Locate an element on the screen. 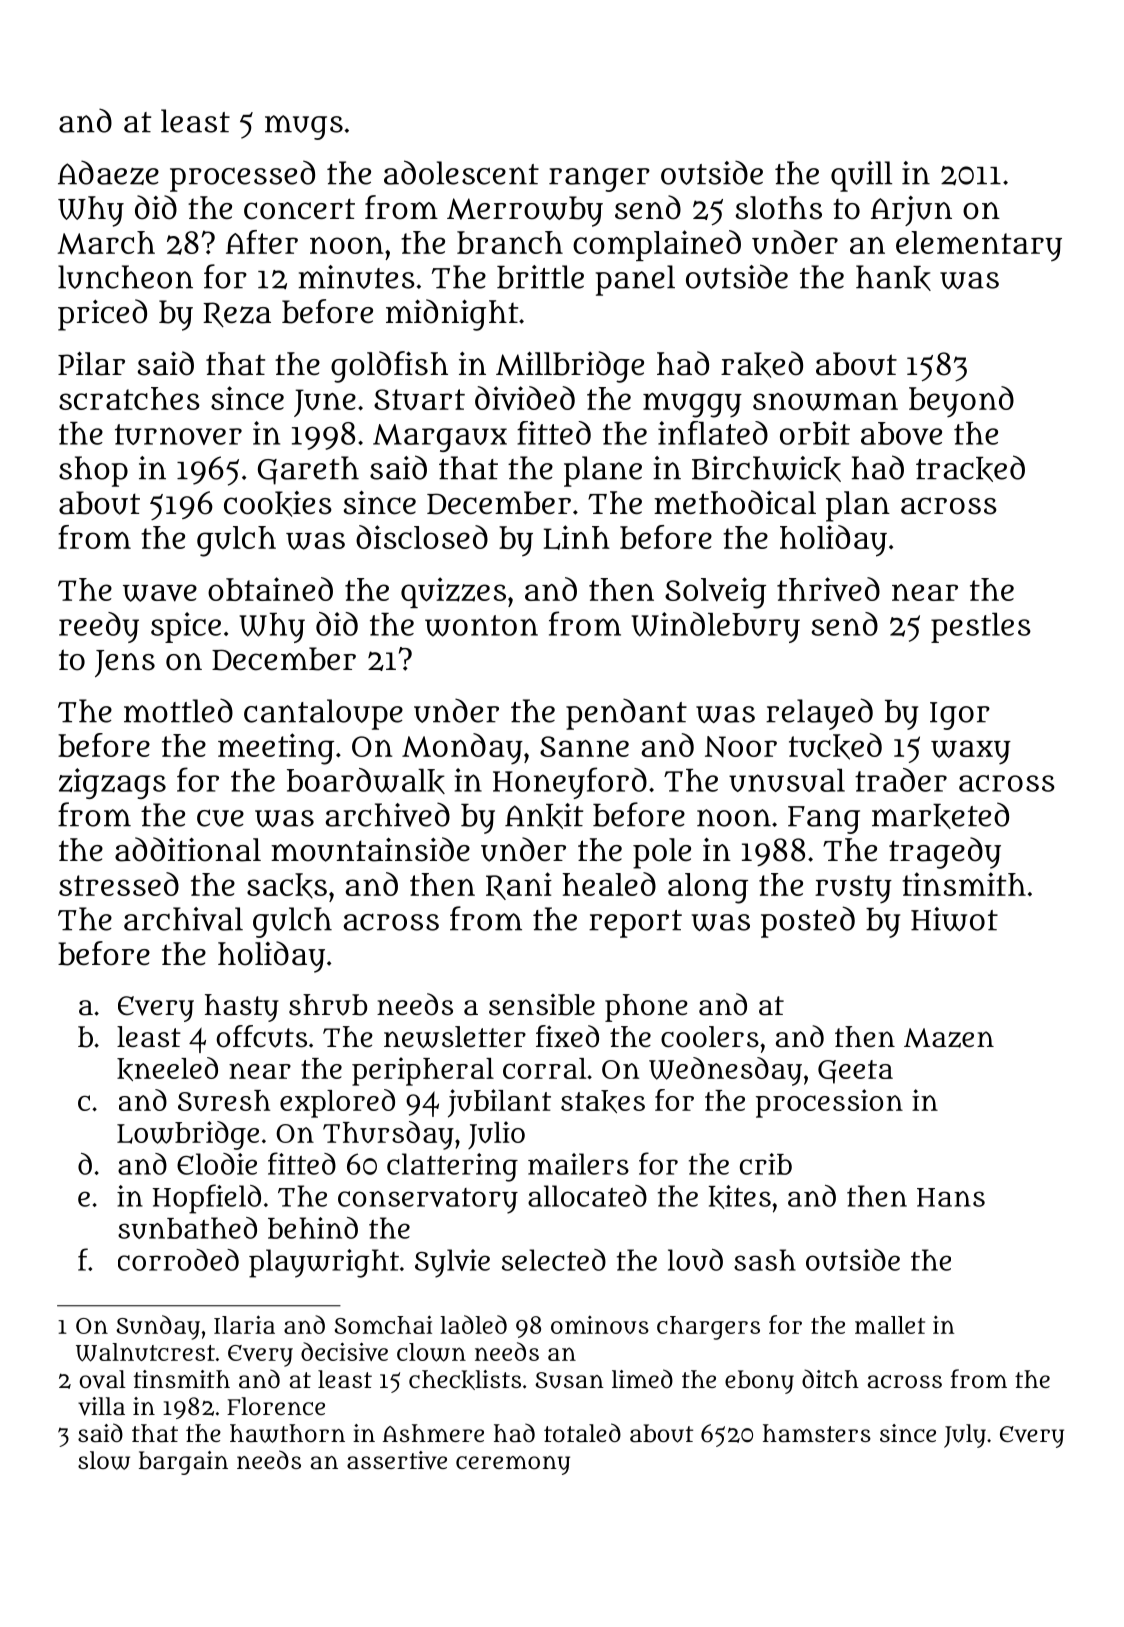  Geeta is located at coordinates (855, 1072).
